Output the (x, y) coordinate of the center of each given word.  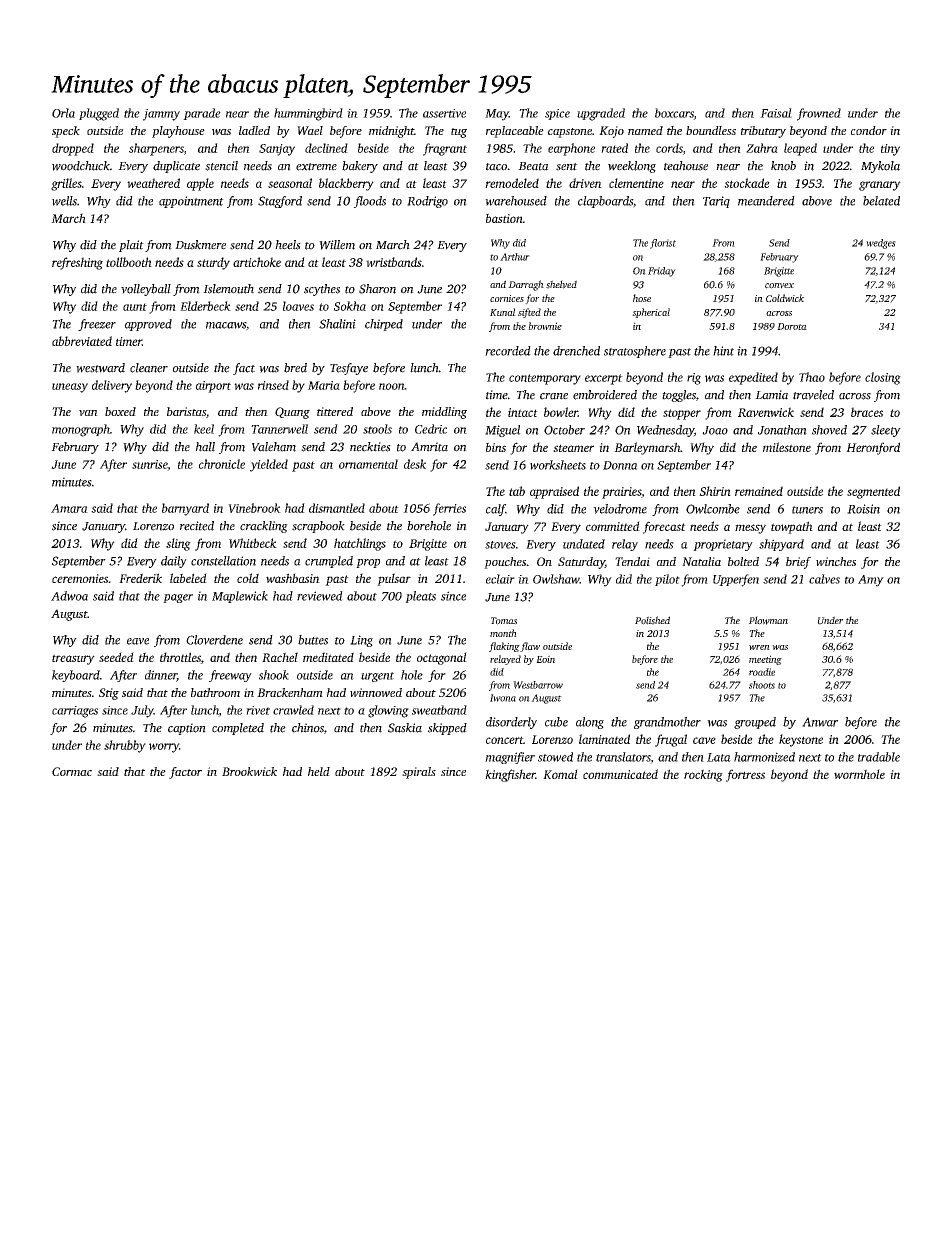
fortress (745, 775)
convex (779, 286)
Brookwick (249, 771)
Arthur (515, 257)
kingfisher (510, 775)
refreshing (77, 263)
